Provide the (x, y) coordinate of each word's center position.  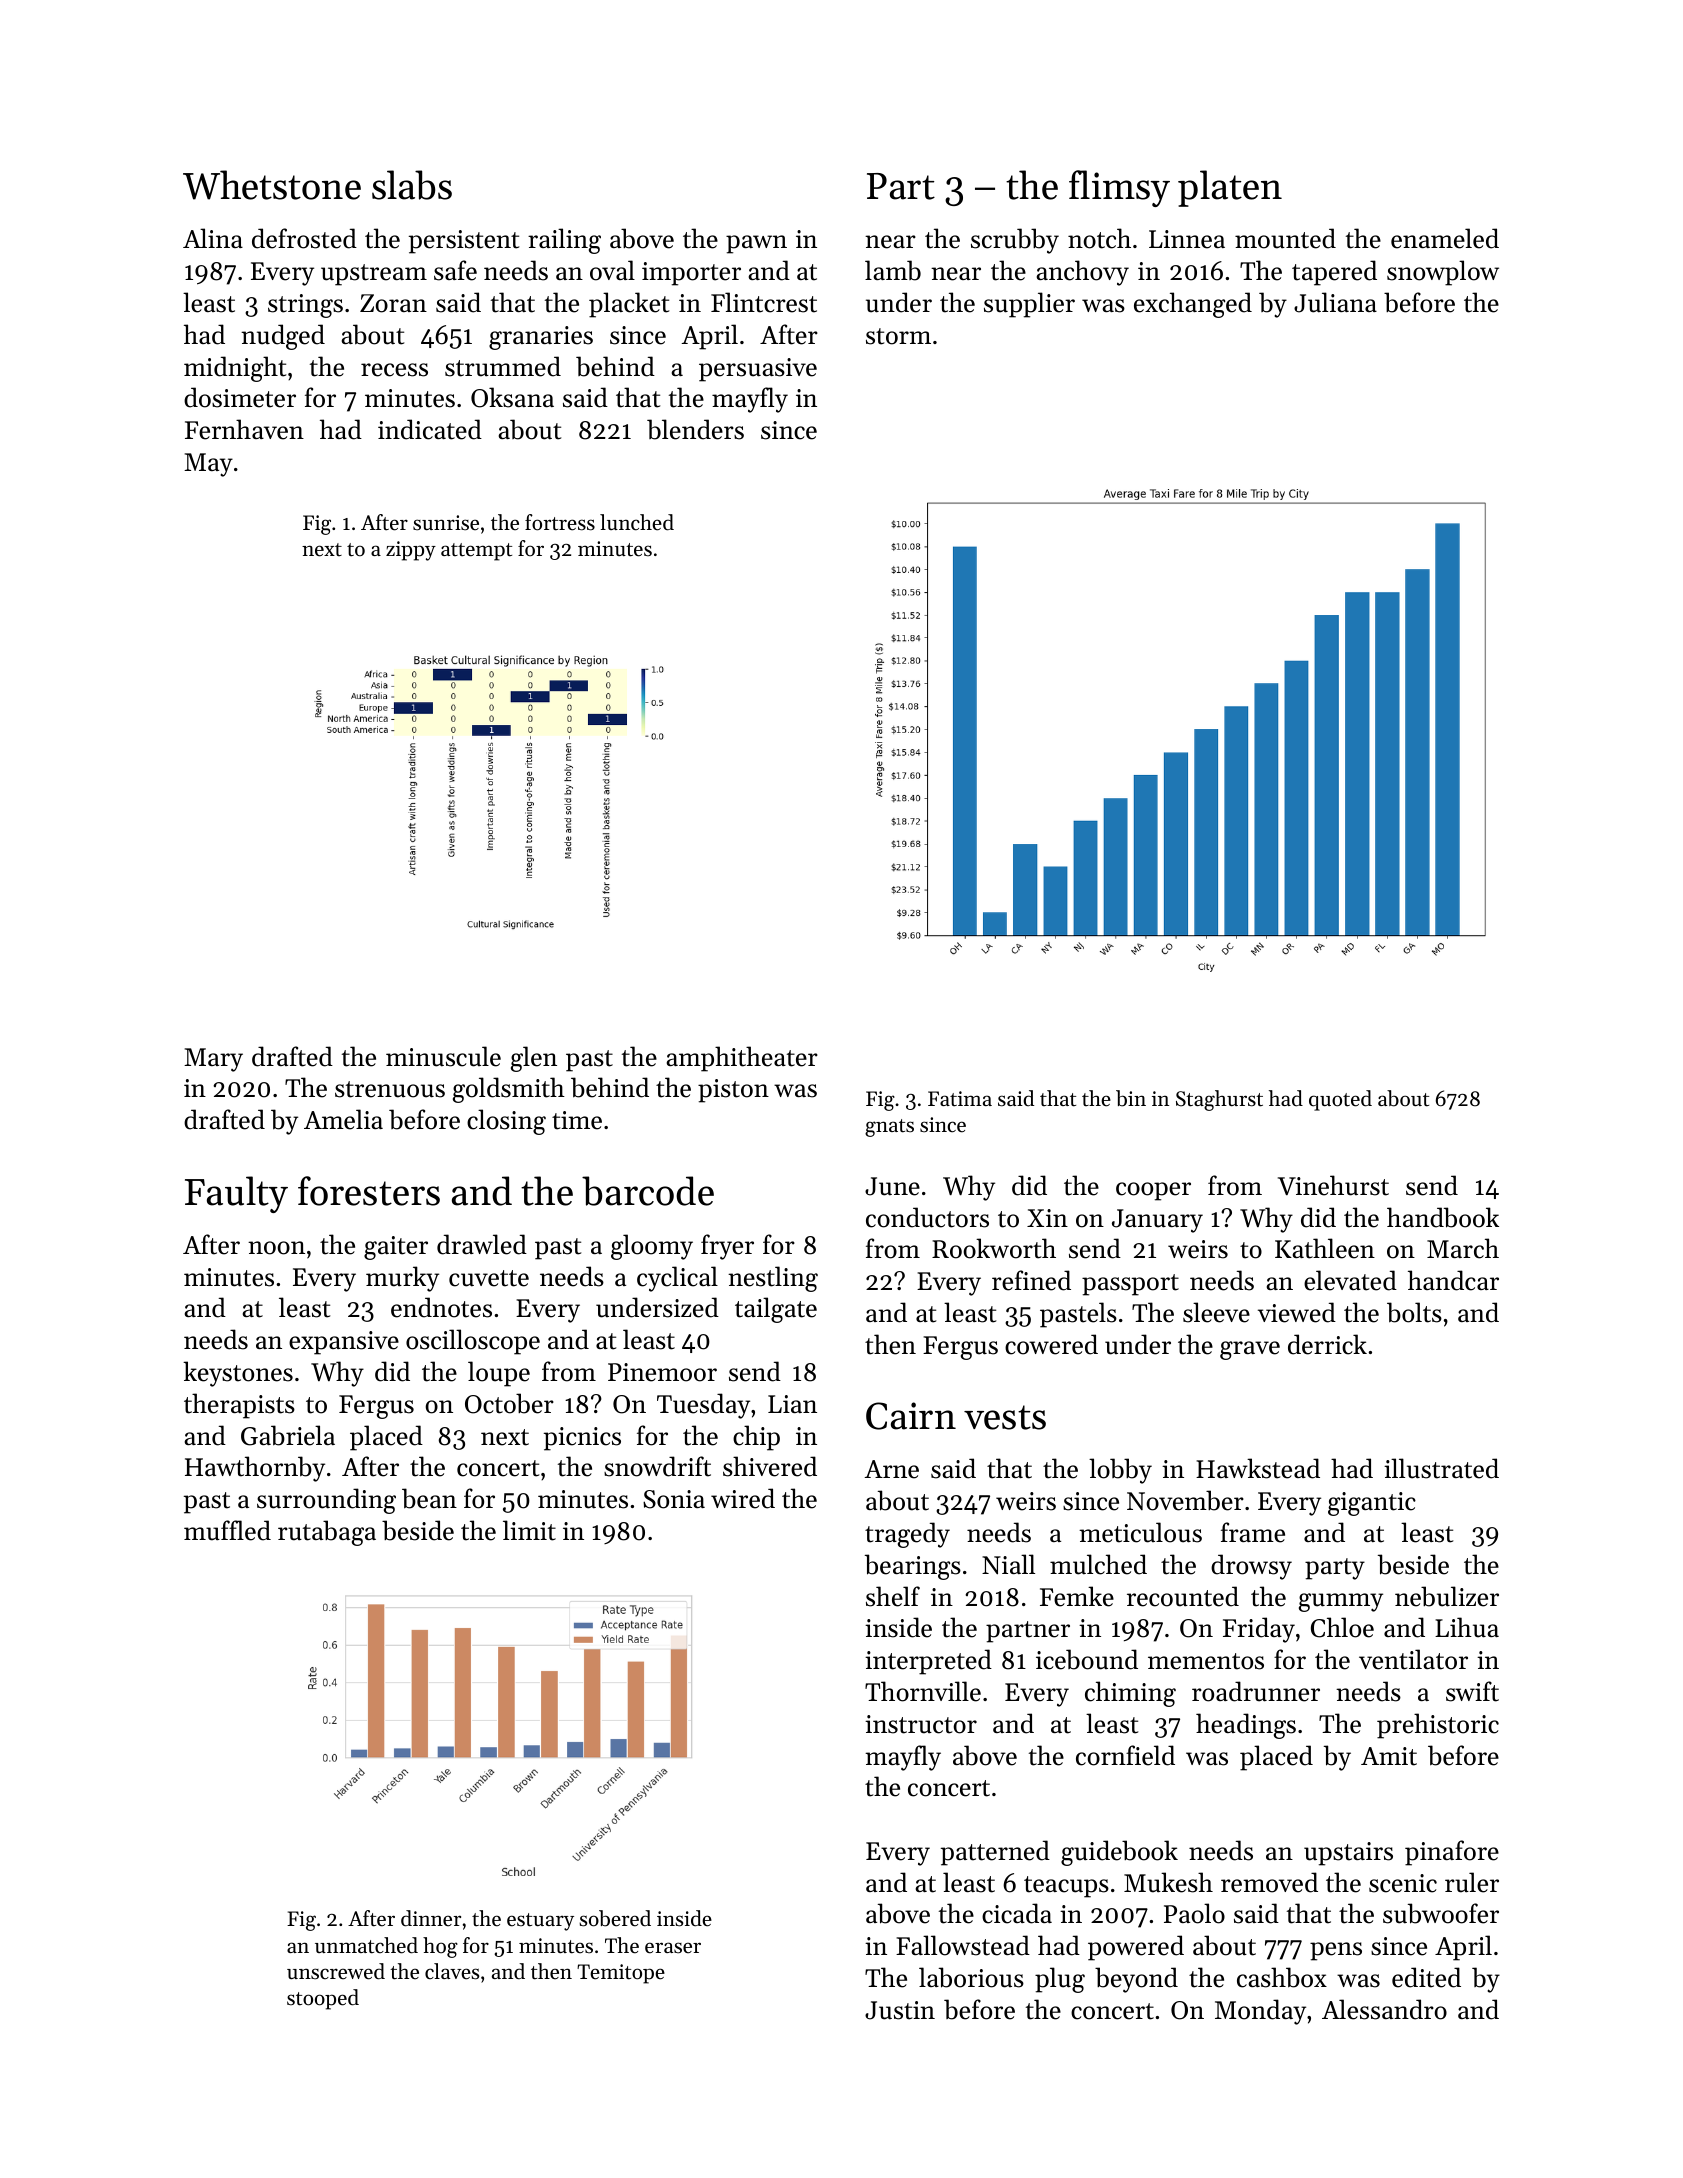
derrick (1327, 1344)
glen (534, 1059)
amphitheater (742, 1059)
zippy (411, 551)
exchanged (1193, 305)
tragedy (907, 1535)
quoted (1340, 1100)
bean (429, 1498)
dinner (431, 1918)
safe (455, 270)
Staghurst (1219, 1100)
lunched (637, 522)
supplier (1029, 305)
